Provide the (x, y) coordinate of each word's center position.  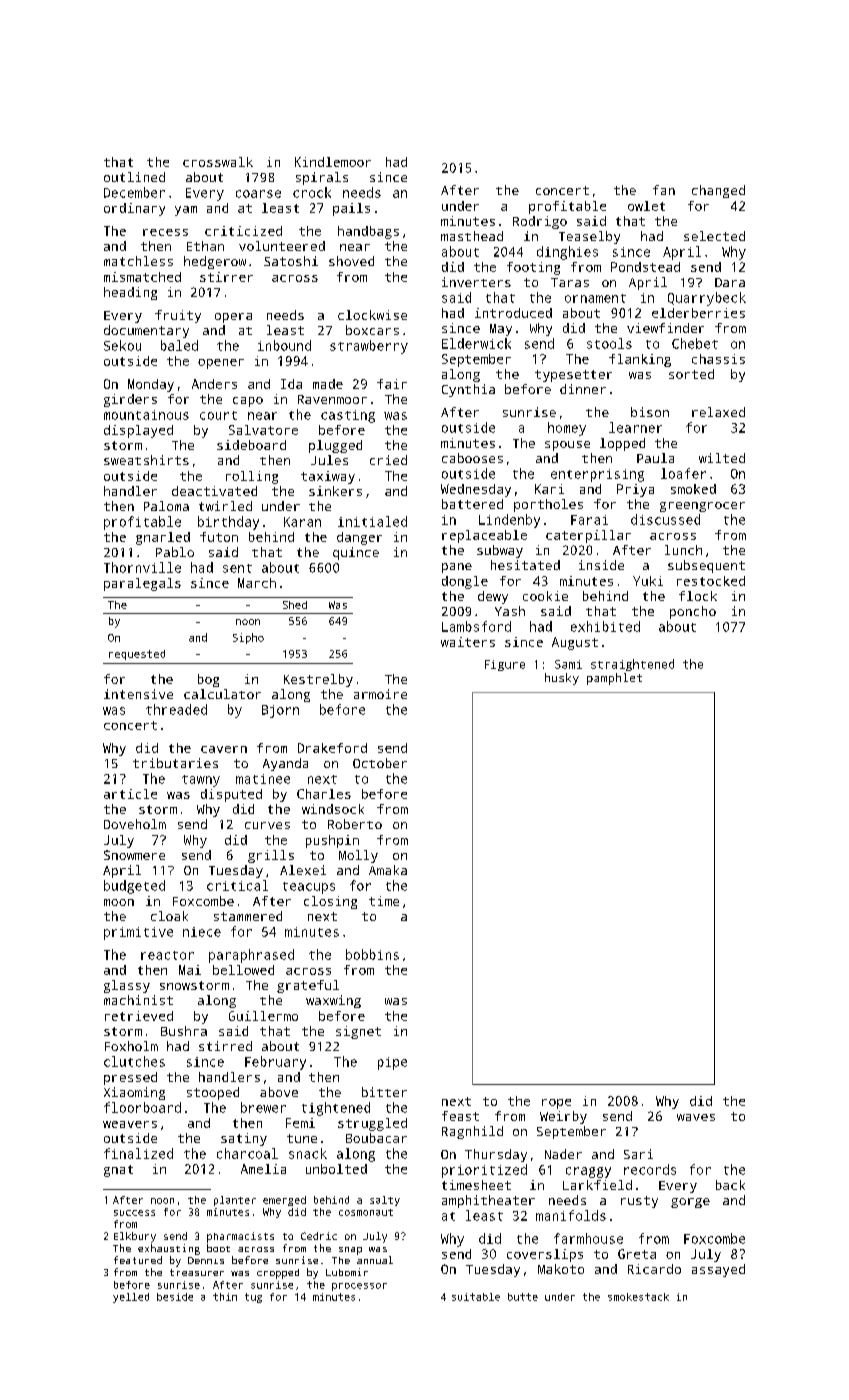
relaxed (718, 412)
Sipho (248, 638)
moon (119, 902)
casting (348, 416)
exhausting (169, 1249)
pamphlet (614, 679)
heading (130, 293)
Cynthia (468, 390)
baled (179, 345)
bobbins (372, 954)
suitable (476, 1297)
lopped (622, 444)
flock (698, 596)
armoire (380, 694)
